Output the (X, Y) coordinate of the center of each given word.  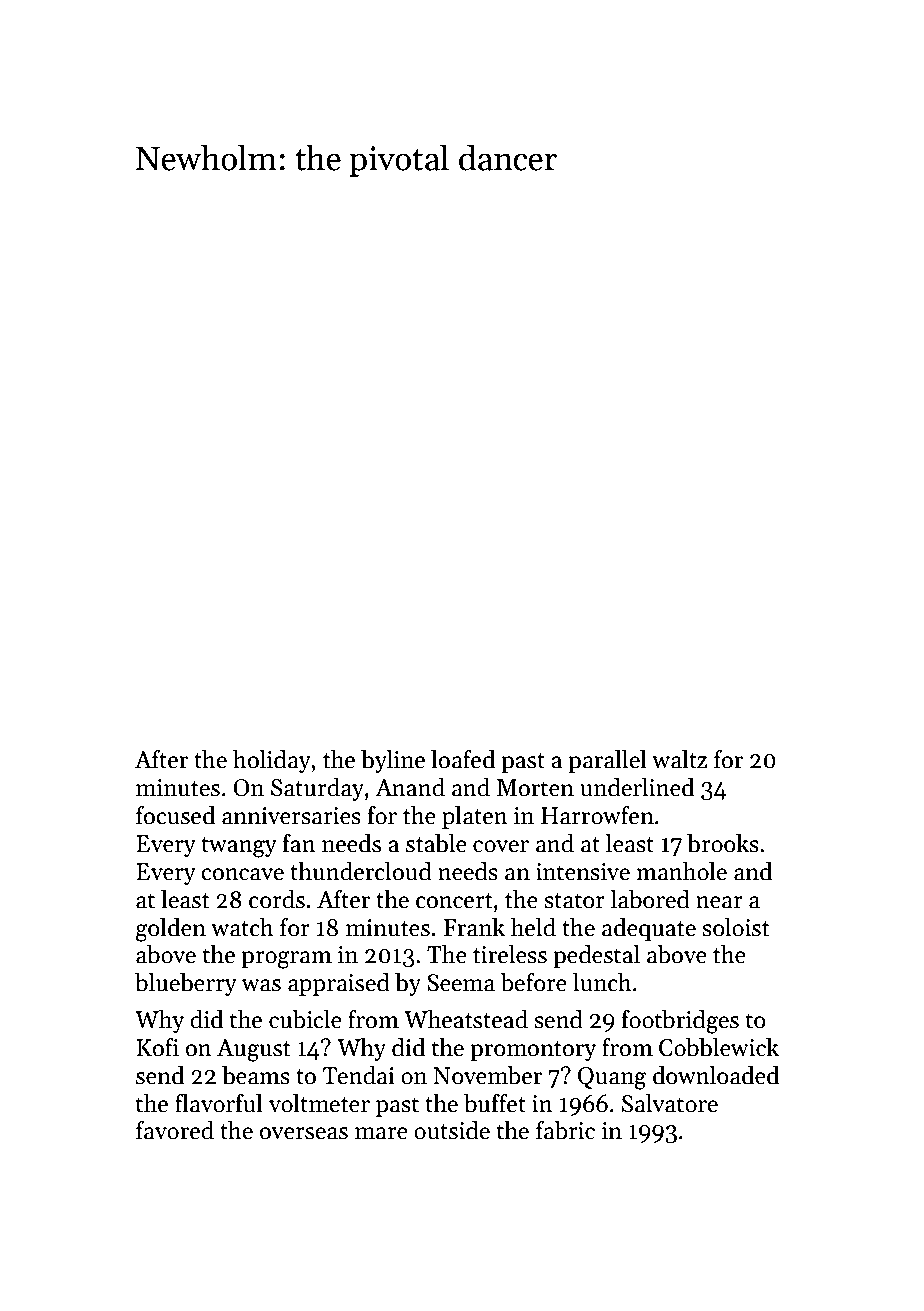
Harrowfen (597, 815)
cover (501, 846)
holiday (272, 761)
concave (242, 874)
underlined (637, 787)
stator (574, 901)
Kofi (157, 1047)
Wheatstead (466, 1019)
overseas (304, 1133)
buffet (495, 1103)
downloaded (716, 1075)
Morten (535, 788)
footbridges (680, 1022)
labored (650, 899)
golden (171, 930)
